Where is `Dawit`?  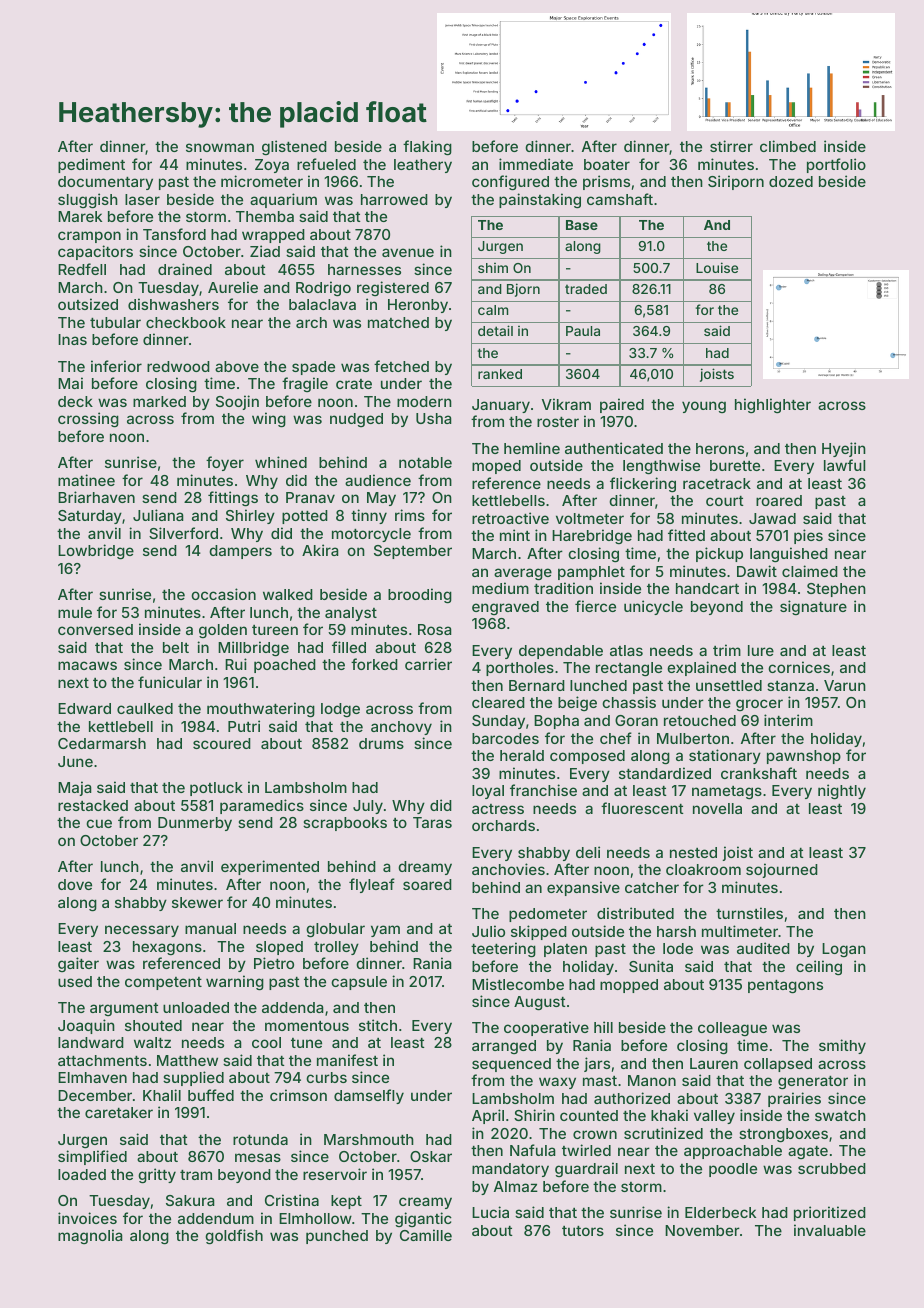
Dawit is located at coordinates (757, 571).
